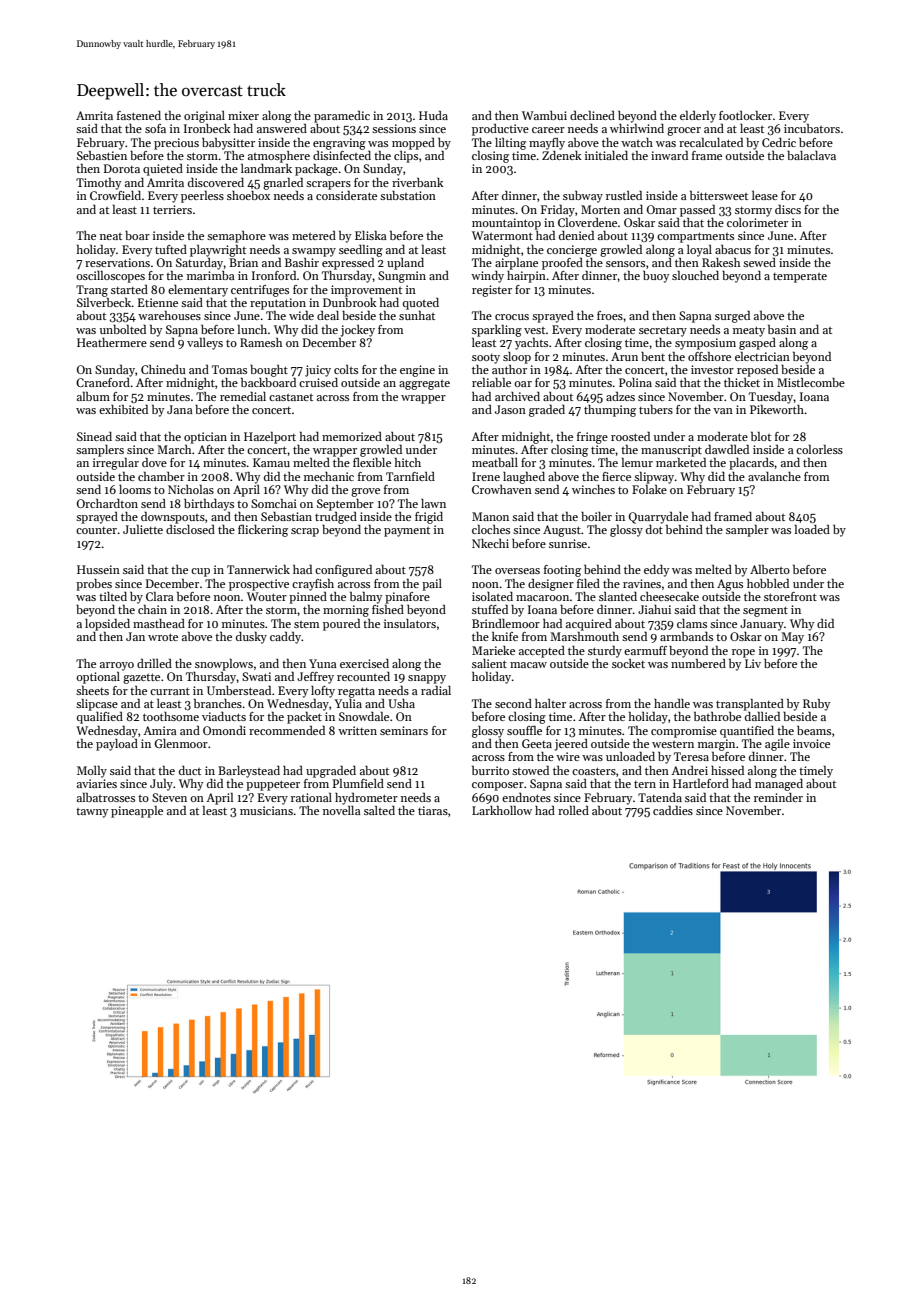  Describe the element at coordinates (695, 275) in the screenshot. I see `slouched` at that location.
